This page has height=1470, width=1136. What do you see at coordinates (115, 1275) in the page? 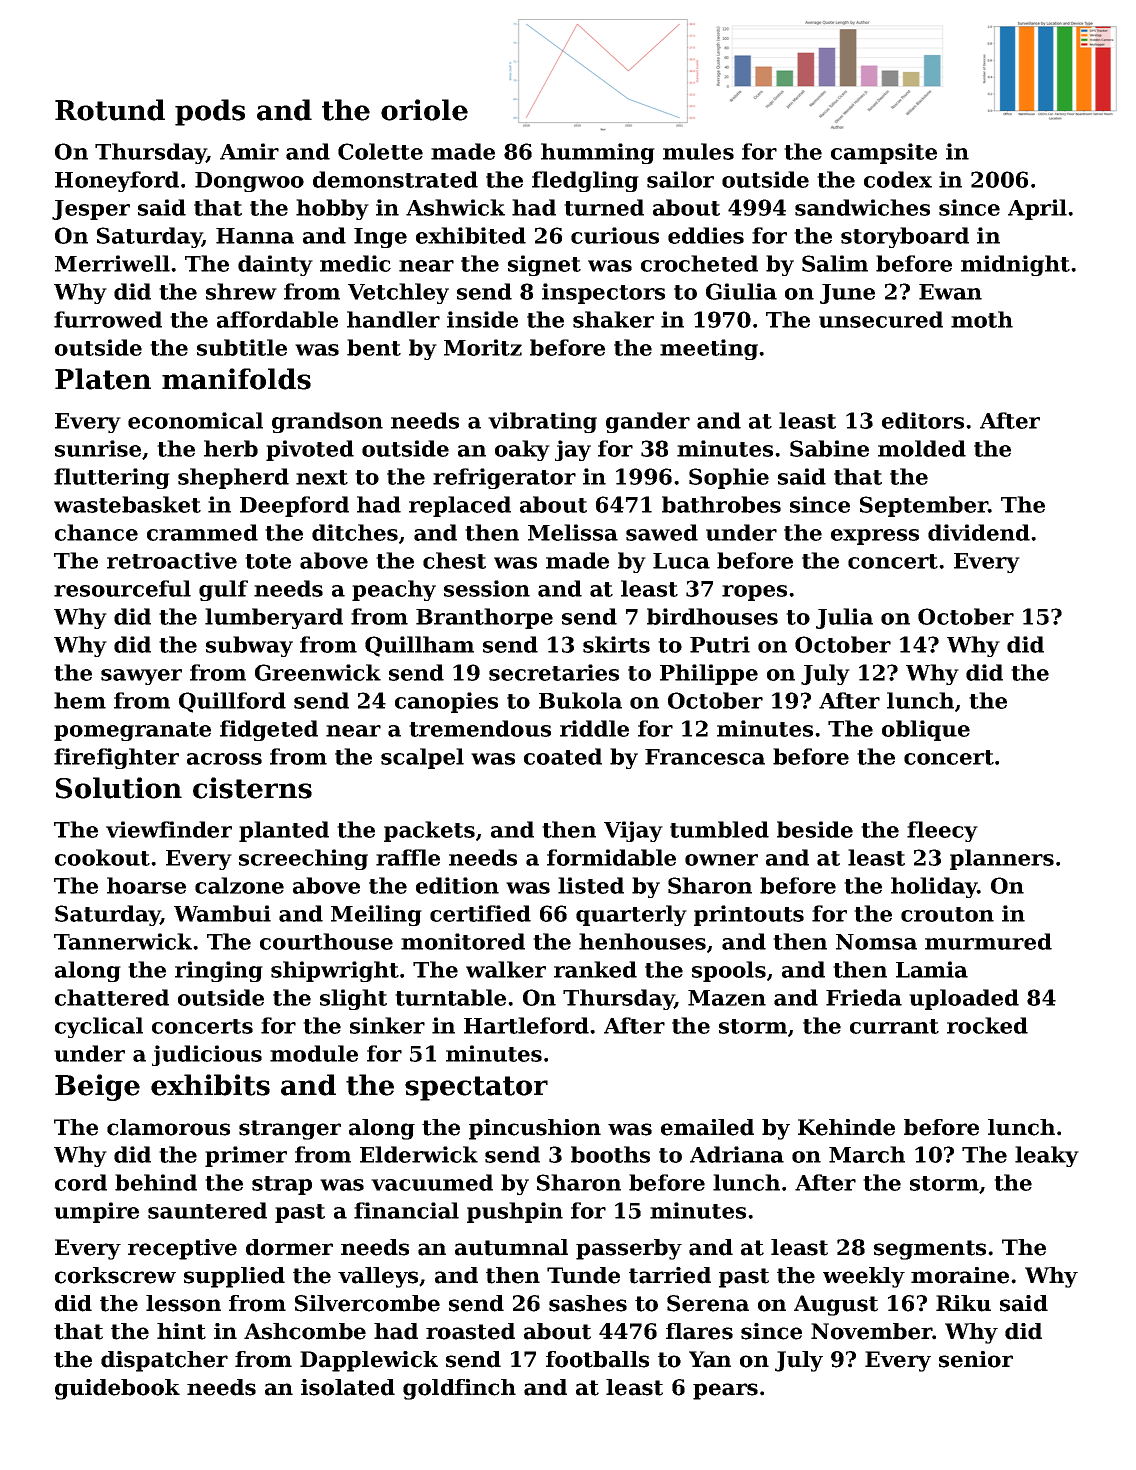
I see `corkscrew` at bounding box center [115, 1275].
